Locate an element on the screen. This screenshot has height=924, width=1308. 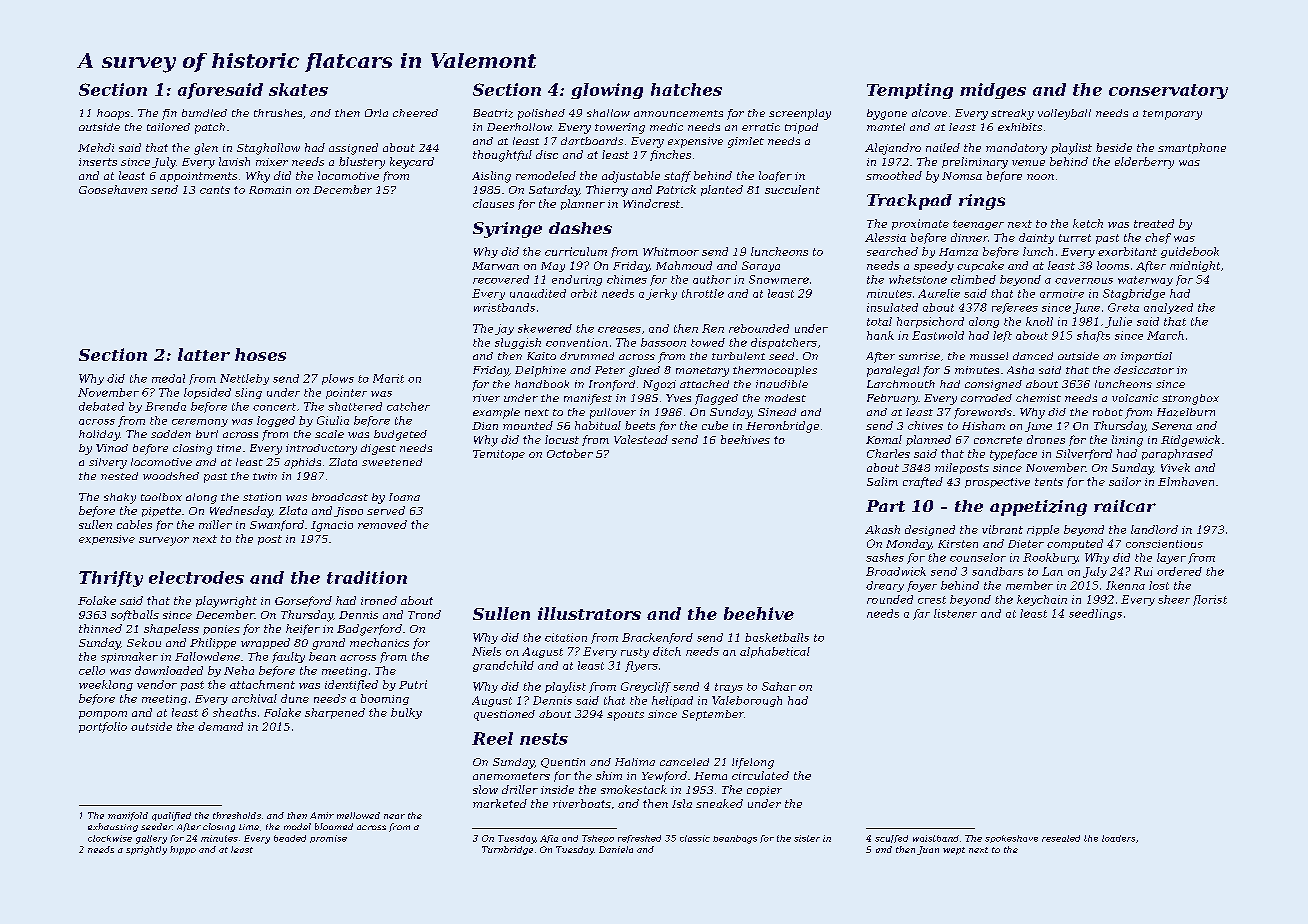
assigned is located at coordinates (353, 149).
